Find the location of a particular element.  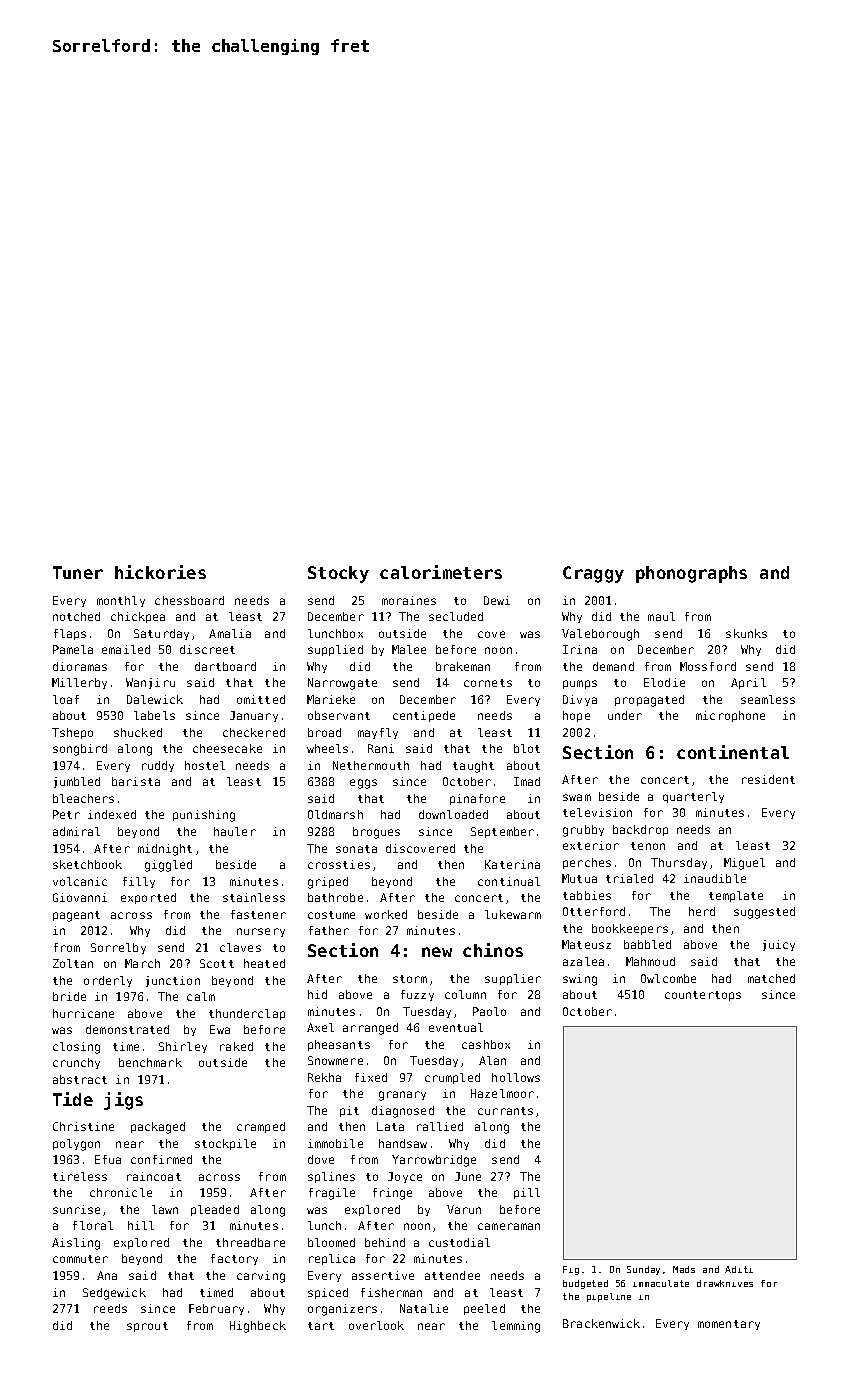

centipede is located at coordinates (424, 716).
